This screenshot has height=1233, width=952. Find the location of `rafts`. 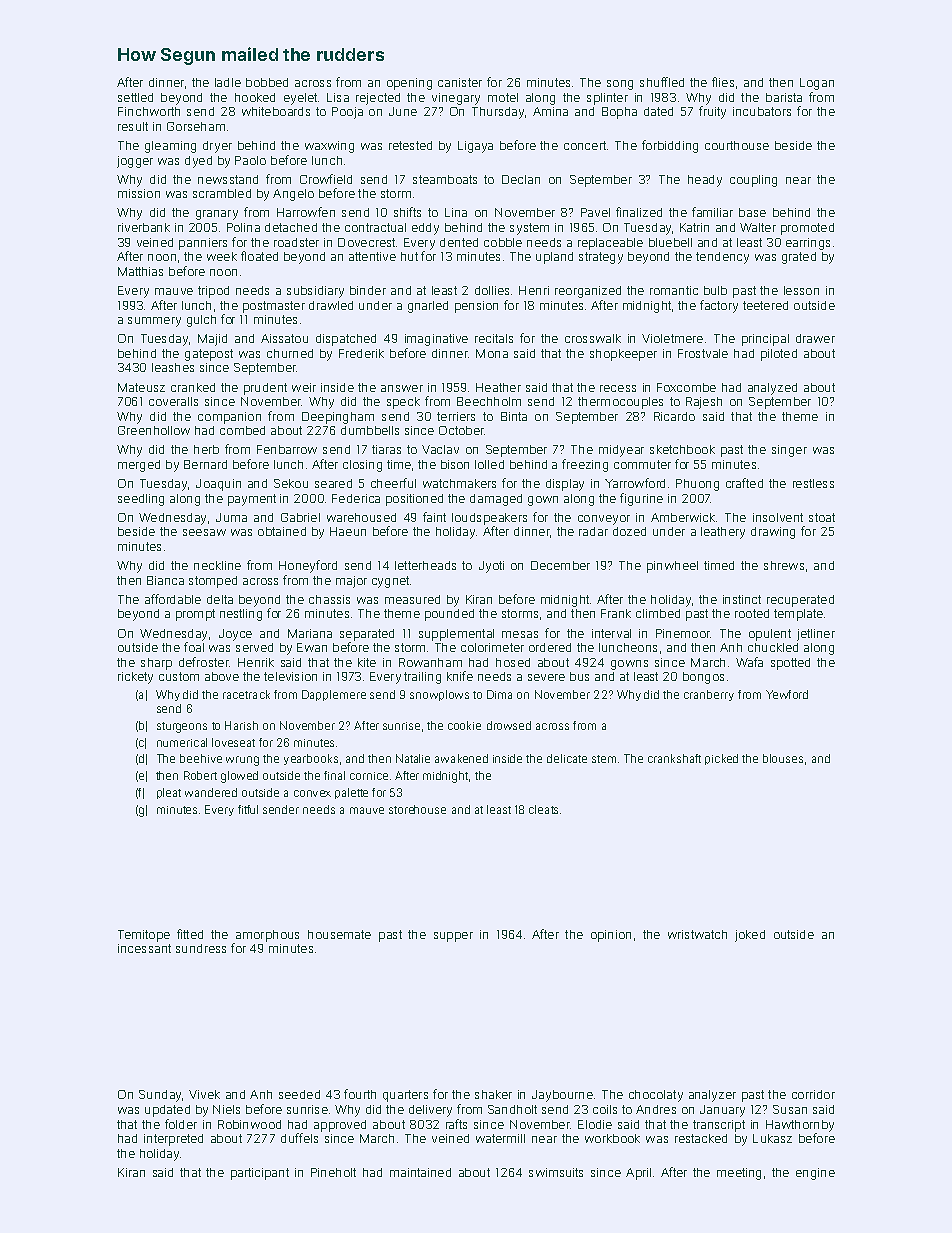

rafts is located at coordinates (456, 1124).
